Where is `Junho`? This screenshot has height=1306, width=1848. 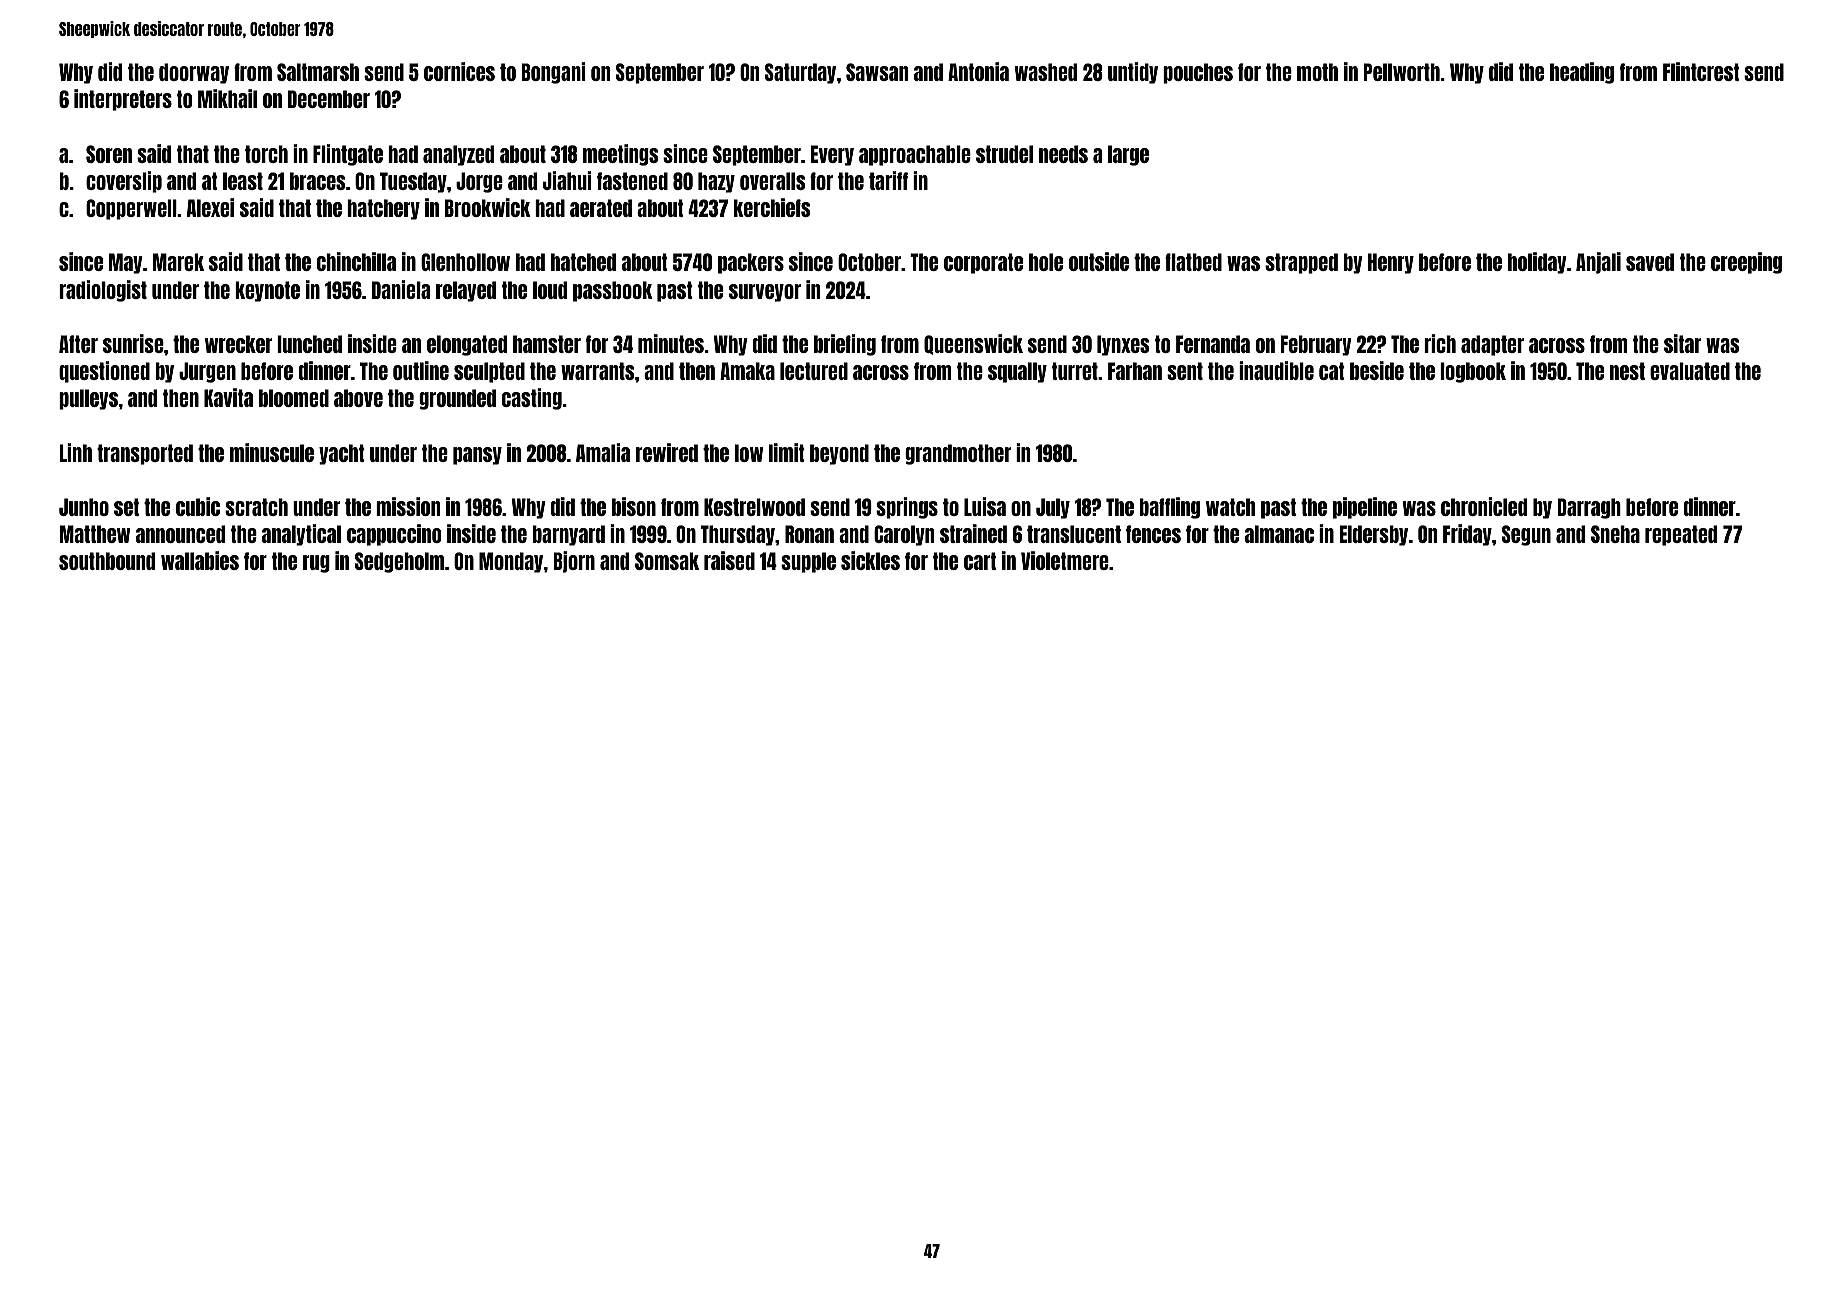
Junho is located at coordinates (84, 507).
